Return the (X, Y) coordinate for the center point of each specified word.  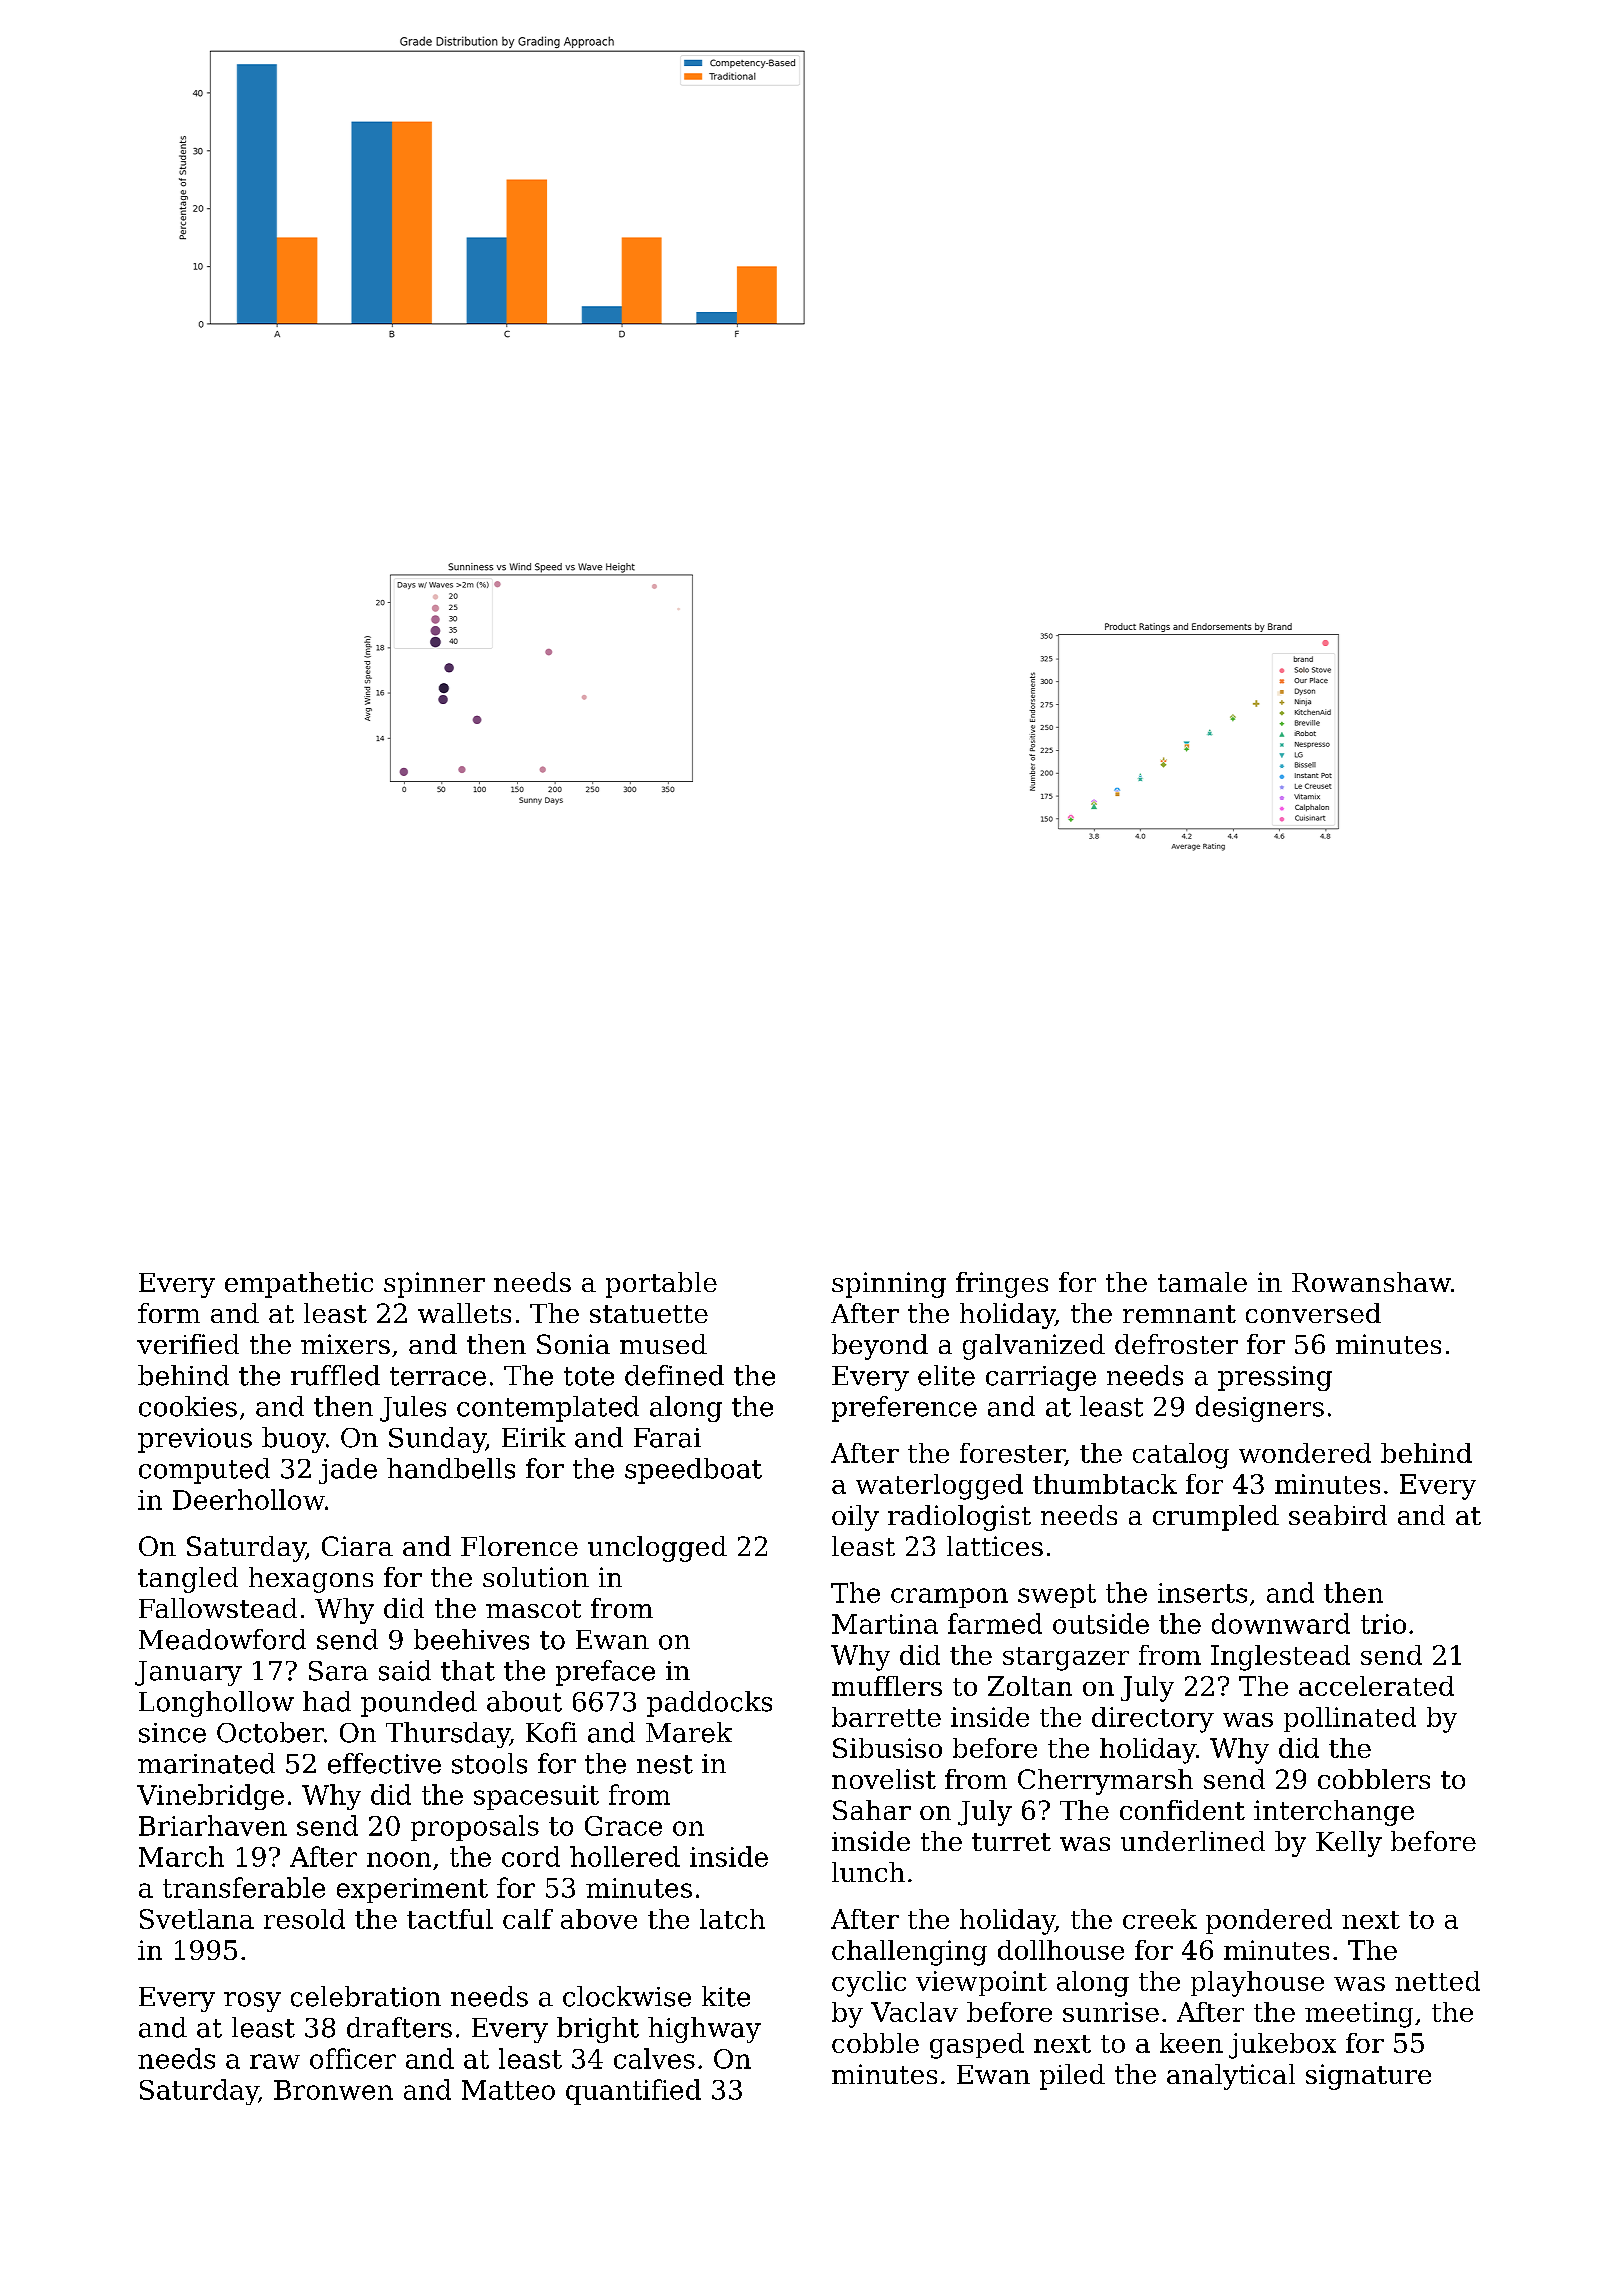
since (172, 1733)
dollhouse (1061, 1950)
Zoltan (1030, 1686)
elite (946, 1375)
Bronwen (333, 2090)
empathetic (299, 1285)
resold (304, 1919)
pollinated (1350, 1719)
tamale (1202, 1282)
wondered (1305, 1453)
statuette (649, 1314)
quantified (633, 2092)
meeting (1359, 2015)
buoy (294, 1440)
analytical (1231, 2077)
